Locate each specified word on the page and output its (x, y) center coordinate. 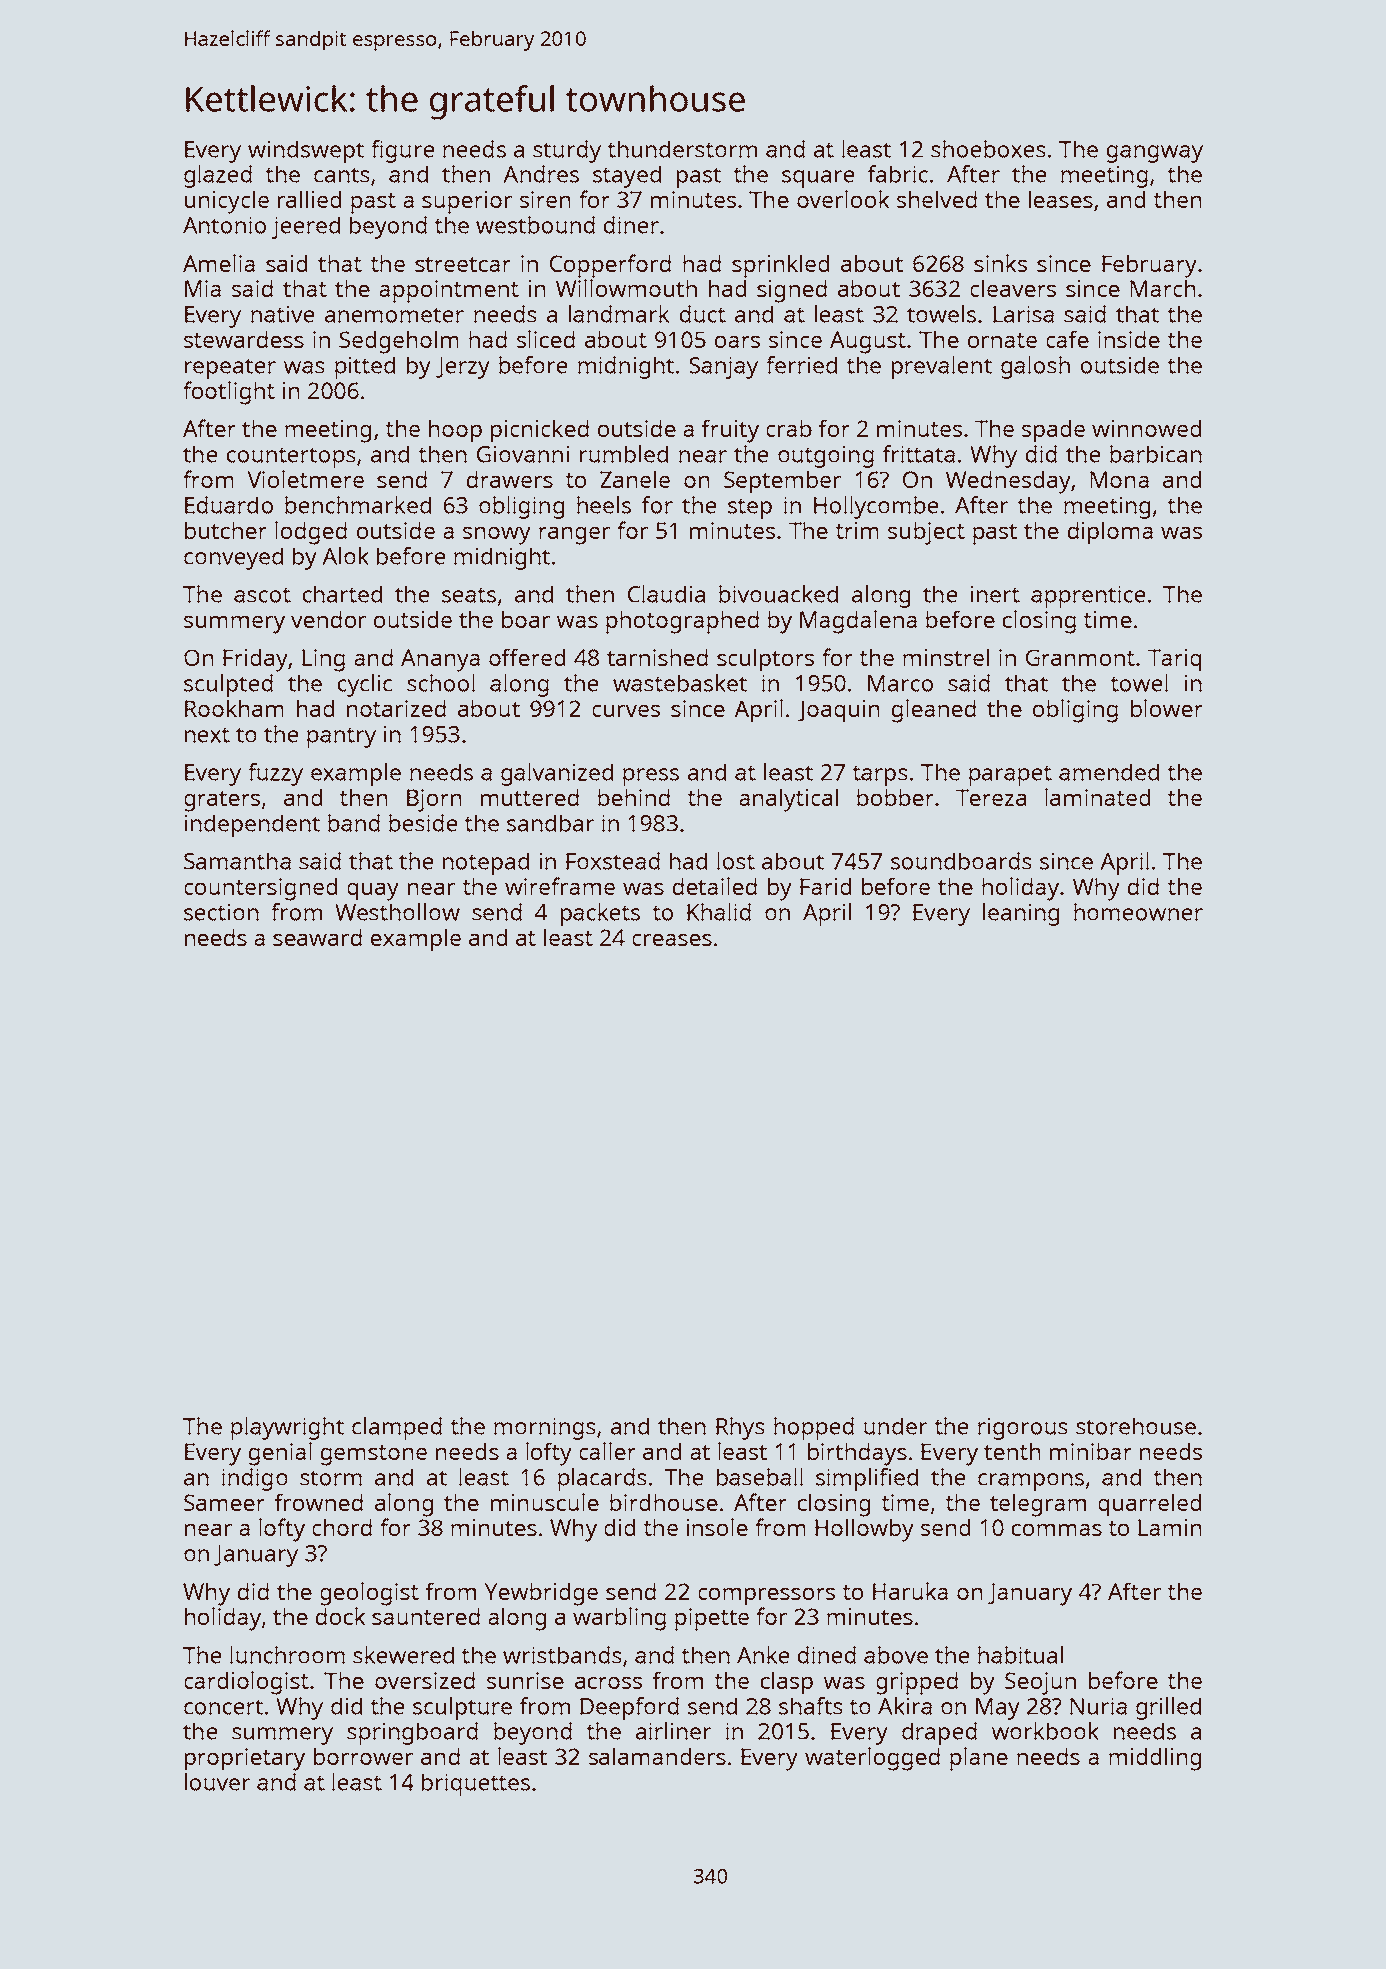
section (221, 912)
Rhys (740, 1428)
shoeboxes (988, 149)
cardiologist (246, 1683)
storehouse (1136, 1426)
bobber (895, 797)
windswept (306, 151)
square (818, 179)
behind (634, 797)
